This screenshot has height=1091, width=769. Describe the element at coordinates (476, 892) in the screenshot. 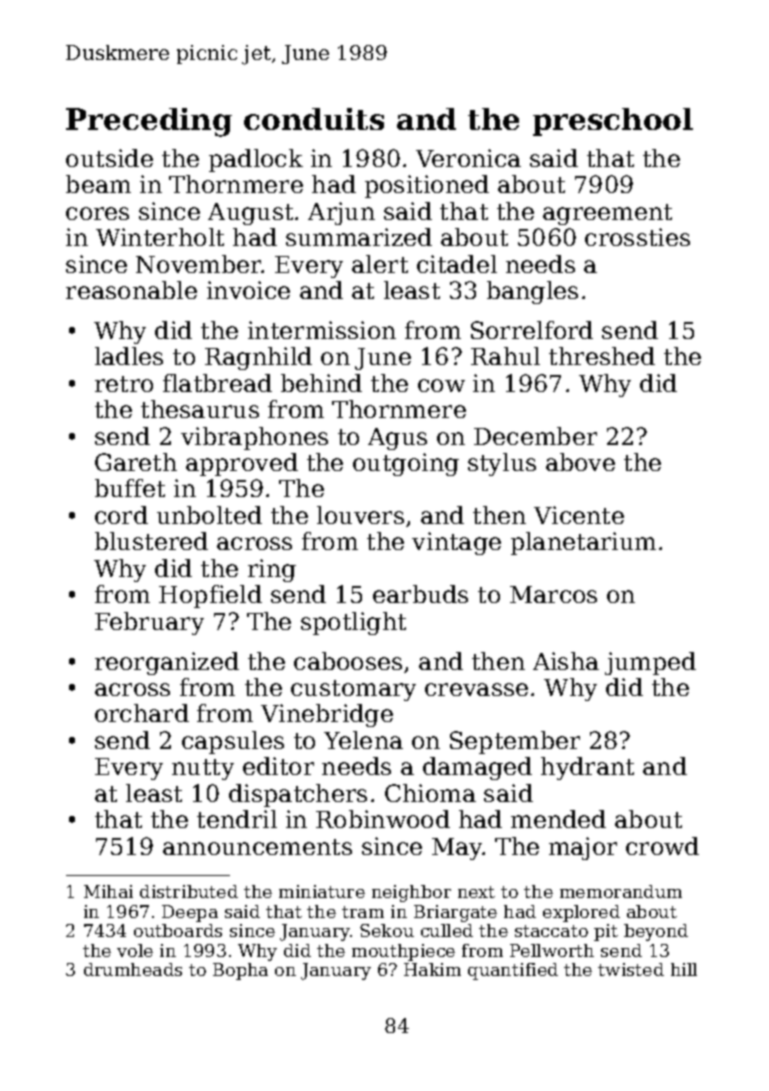

I see `next` at that location.
